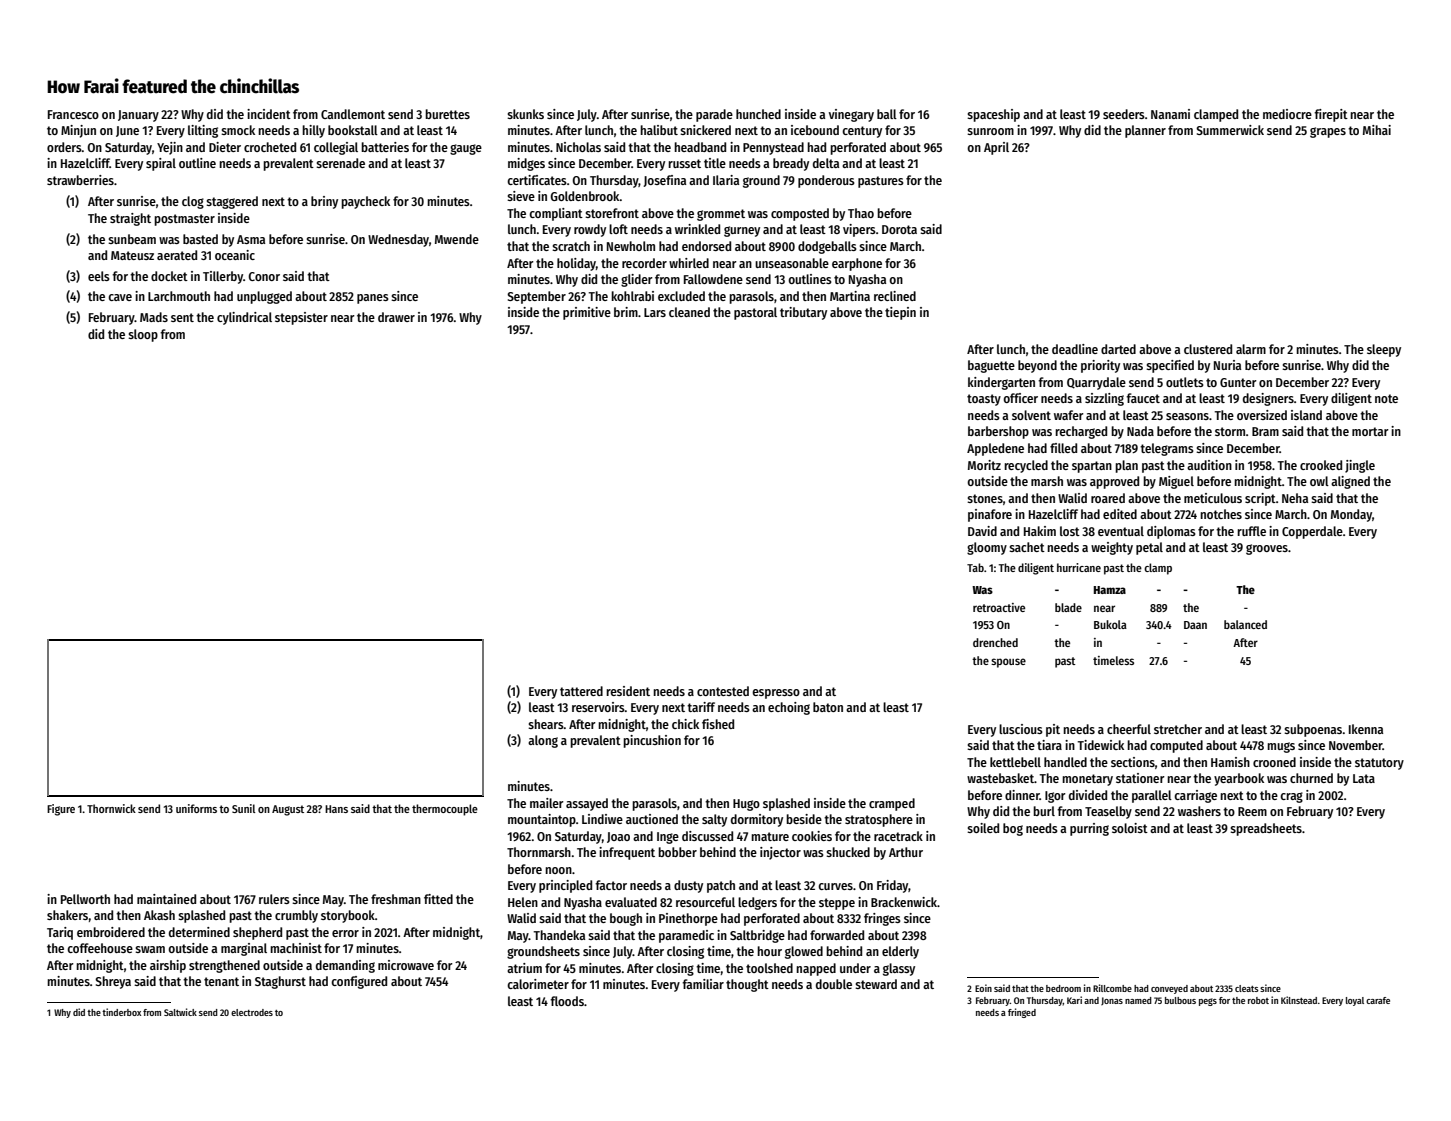 The height and width of the document is (1121, 1451). I want to click on Jonas, so click(1112, 1001).
